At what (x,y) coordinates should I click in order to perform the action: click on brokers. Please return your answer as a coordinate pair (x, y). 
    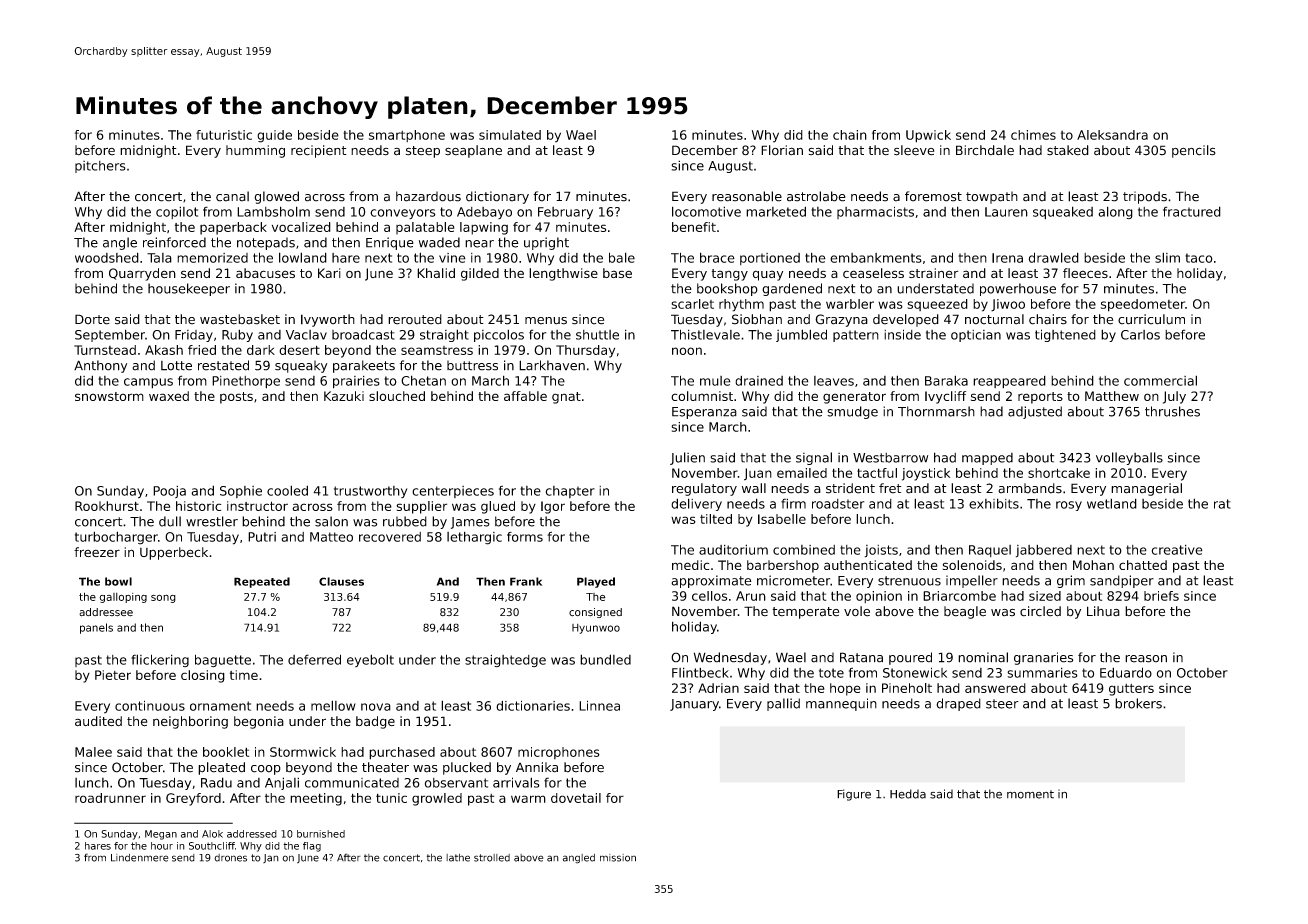
    Looking at the image, I should click on (1138, 703).
